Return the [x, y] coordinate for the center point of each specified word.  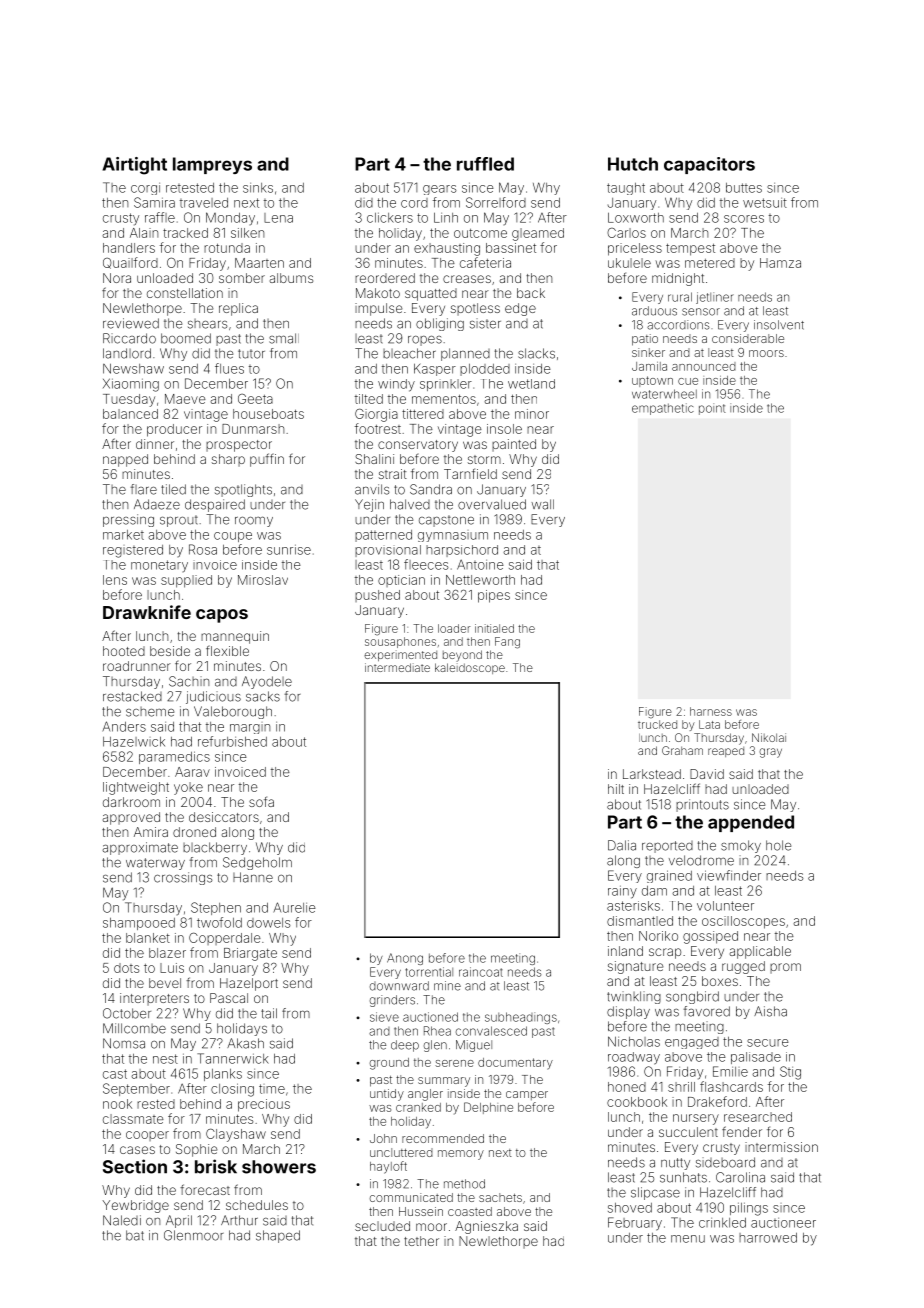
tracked [185, 233]
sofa [261, 801]
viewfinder [729, 875]
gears [440, 190]
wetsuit [765, 203]
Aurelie [294, 907]
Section [135, 1166]
